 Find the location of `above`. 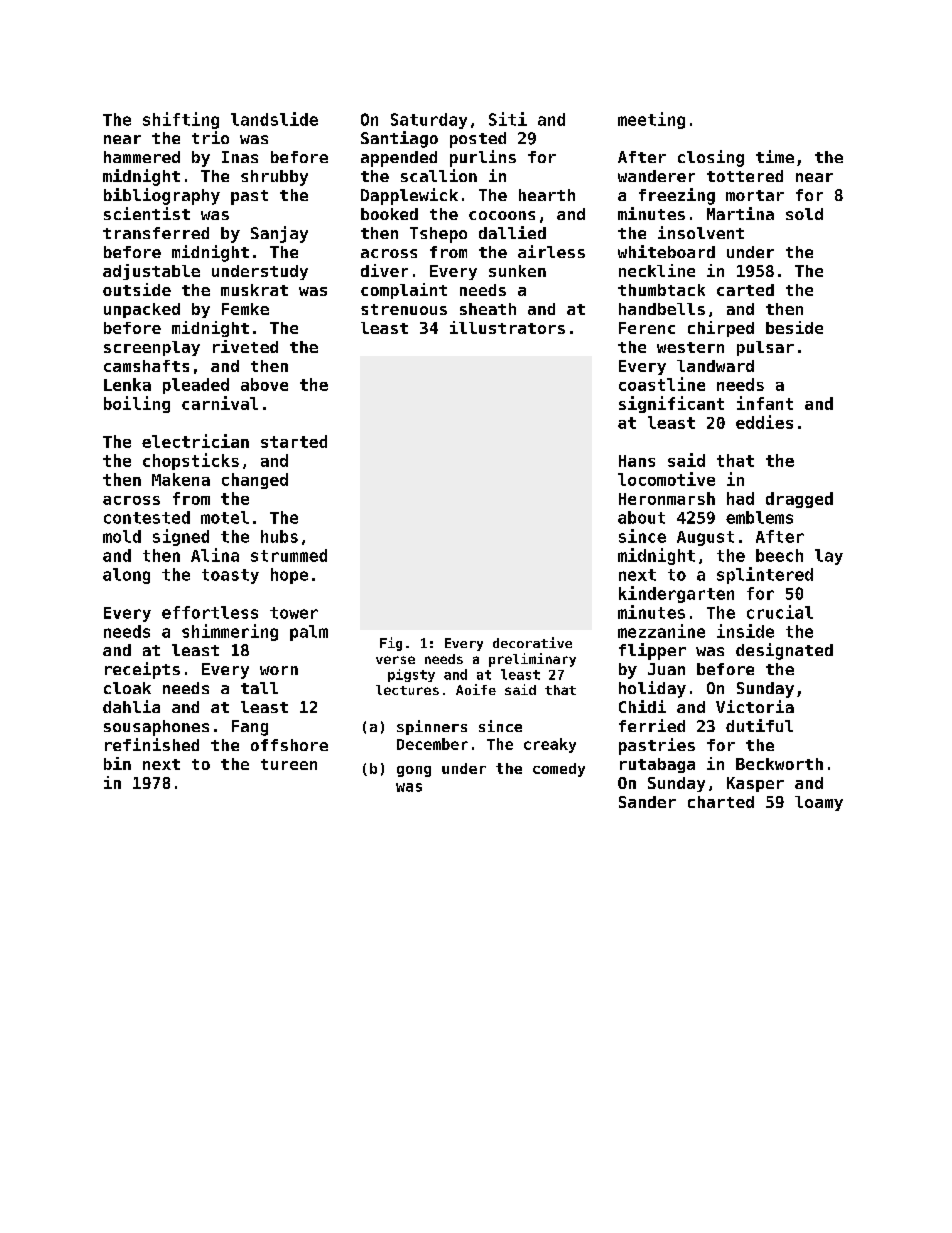

above is located at coordinates (264, 384).
